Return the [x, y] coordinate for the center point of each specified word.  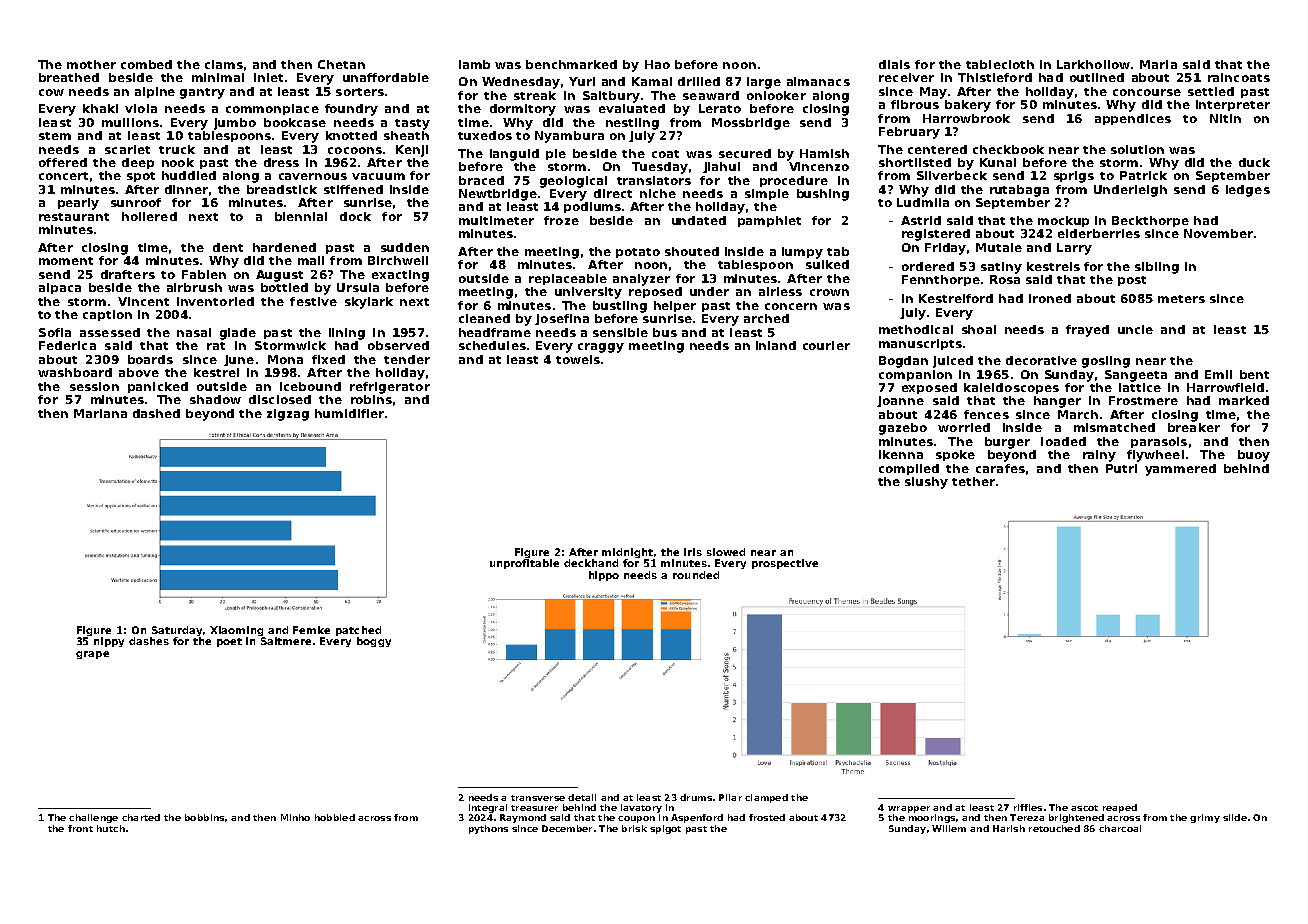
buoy [1254, 456]
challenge [93, 818]
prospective [785, 564]
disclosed [280, 399]
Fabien [204, 274]
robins [371, 399]
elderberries [1099, 233]
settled [1211, 91]
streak [535, 95]
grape [92, 655]
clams [224, 64]
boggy [374, 642]
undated [699, 220]
